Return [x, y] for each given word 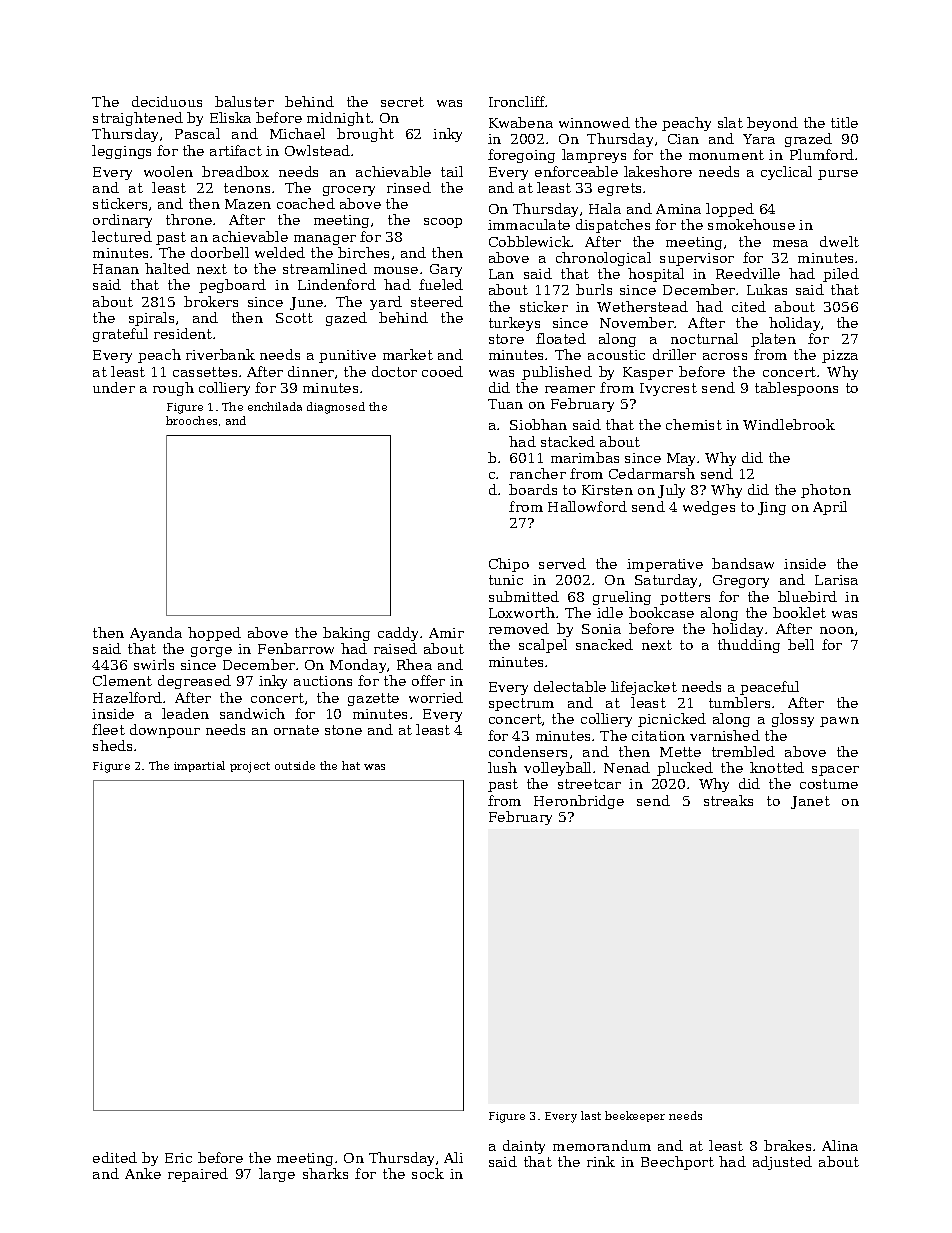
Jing [772, 508]
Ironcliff [517, 101]
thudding [749, 646]
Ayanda [156, 634]
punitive [347, 356]
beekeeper [635, 1116]
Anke [143, 1173]
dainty [524, 1147]
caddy [398, 634]
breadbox [235, 171]
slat [730, 122]
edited [115, 1157]
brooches [191, 420]
